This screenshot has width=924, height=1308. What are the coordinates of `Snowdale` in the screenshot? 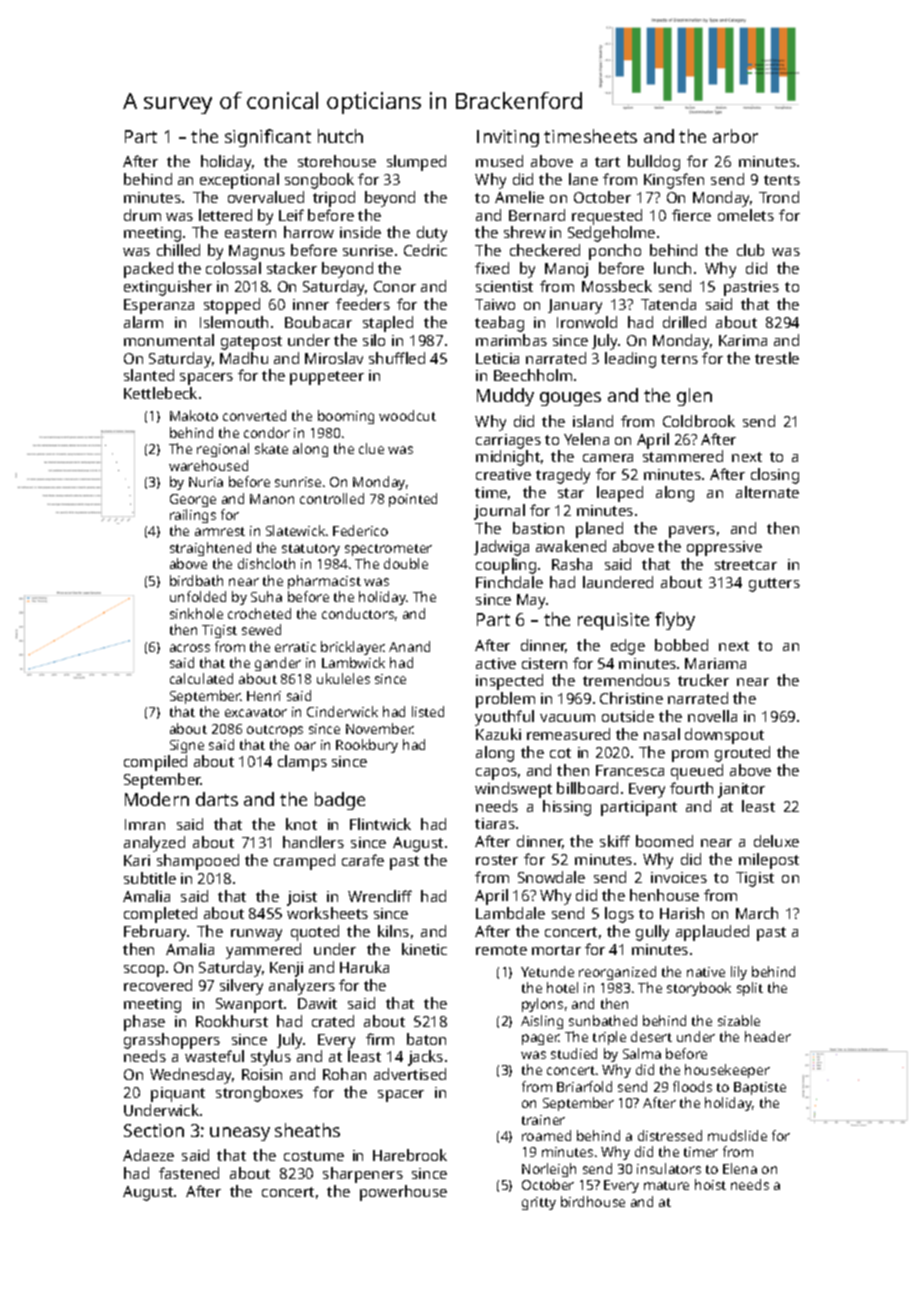 It's located at (551, 877).
